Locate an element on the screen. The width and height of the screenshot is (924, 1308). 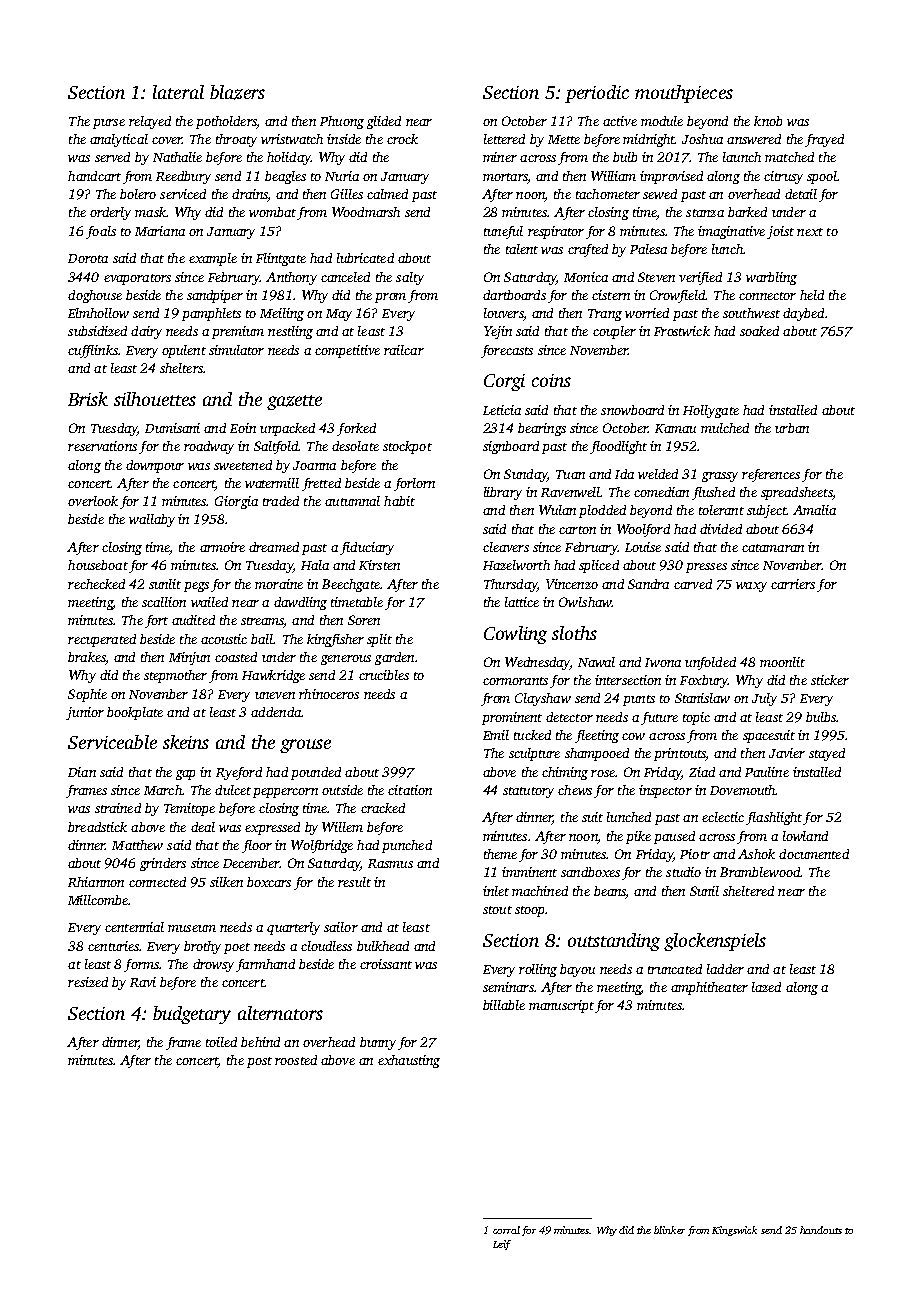
toiled is located at coordinates (221, 1042).
